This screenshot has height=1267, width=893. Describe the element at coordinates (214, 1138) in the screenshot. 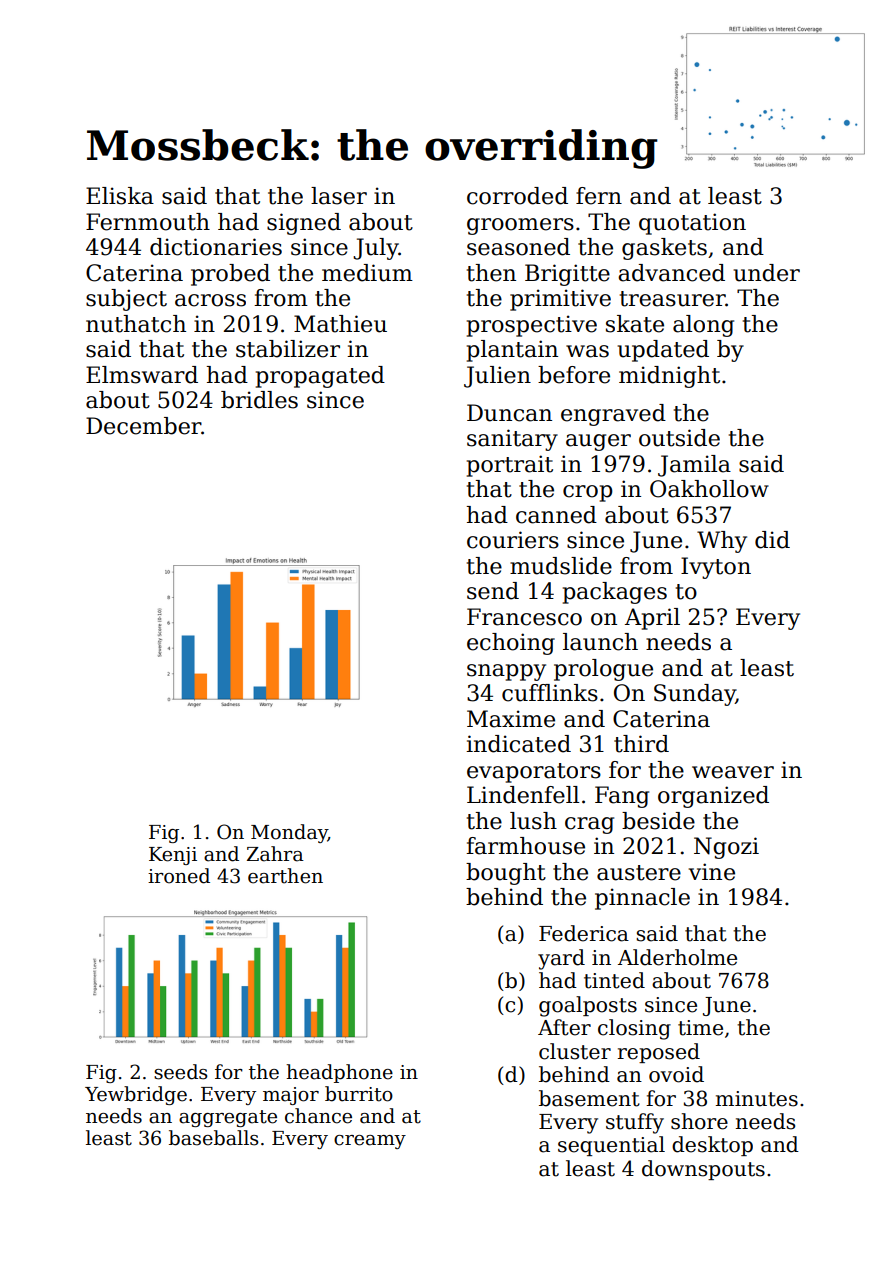

I see `baseballs` at that location.
